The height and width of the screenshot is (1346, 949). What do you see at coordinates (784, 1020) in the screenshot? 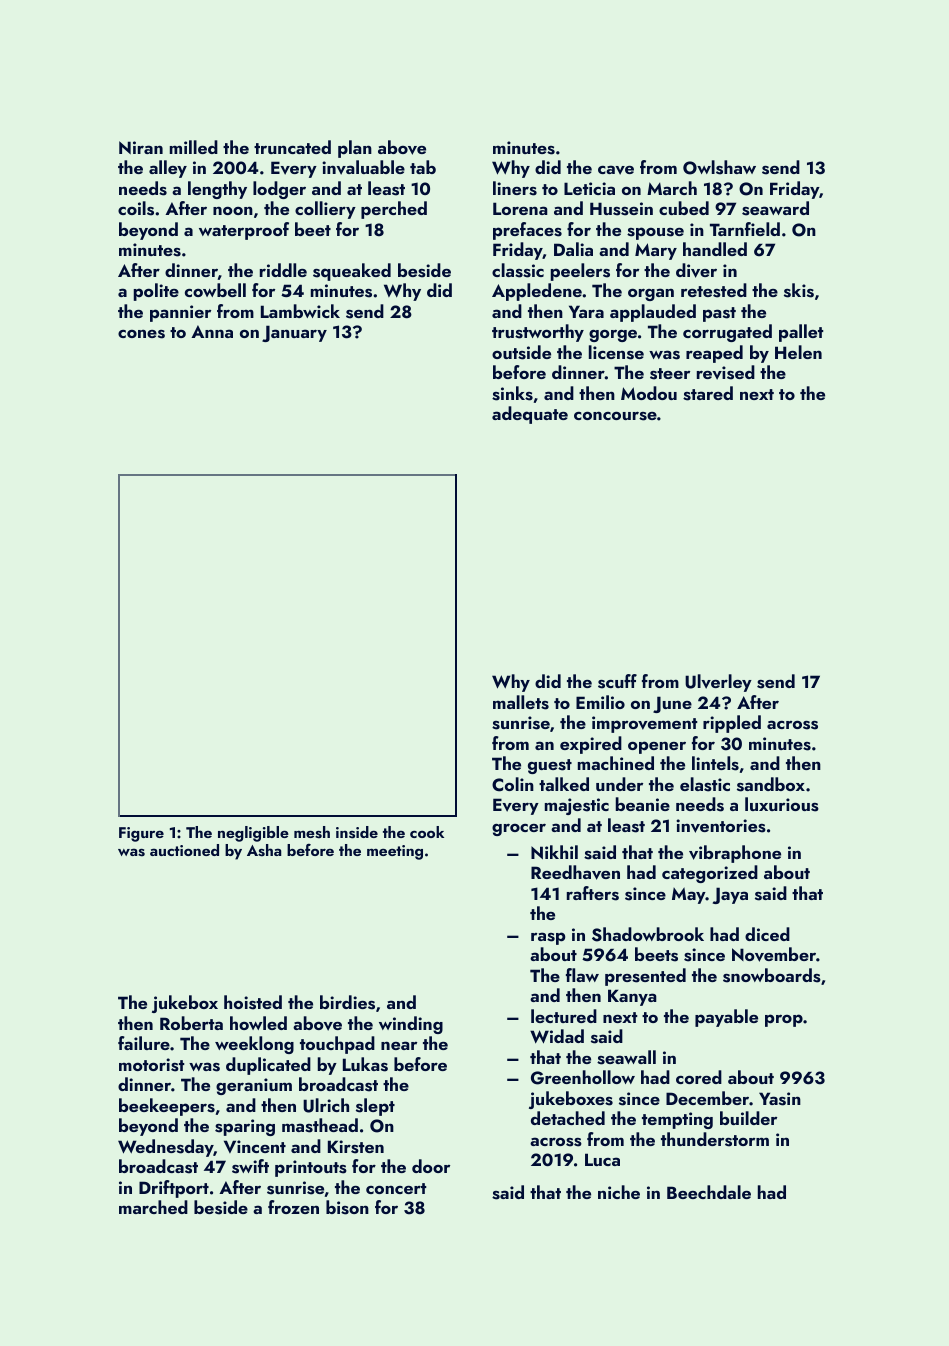
I see `prop` at bounding box center [784, 1020].
